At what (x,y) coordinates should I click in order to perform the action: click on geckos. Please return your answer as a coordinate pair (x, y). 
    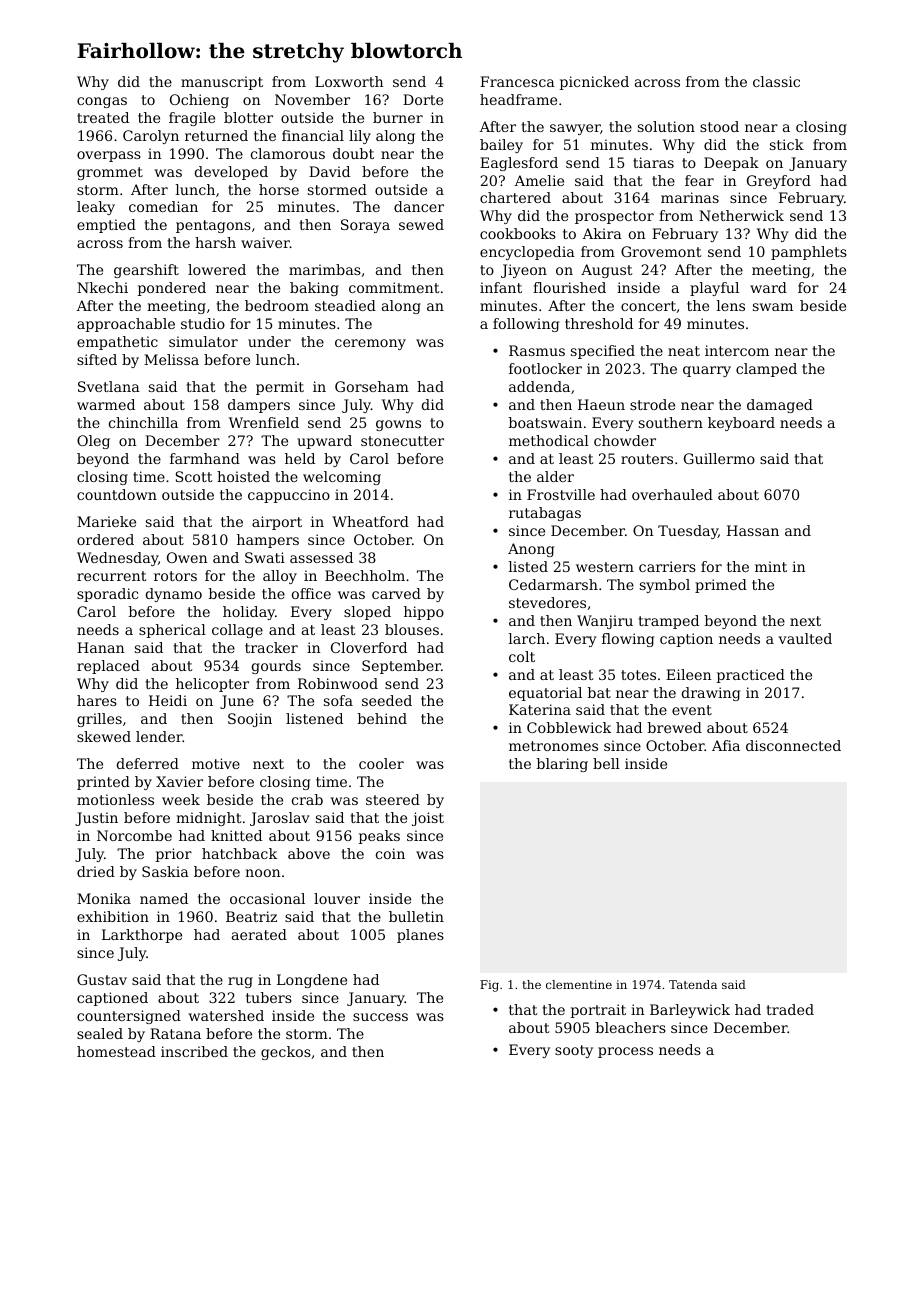
    Looking at the image, I should click on (286, 1053).
